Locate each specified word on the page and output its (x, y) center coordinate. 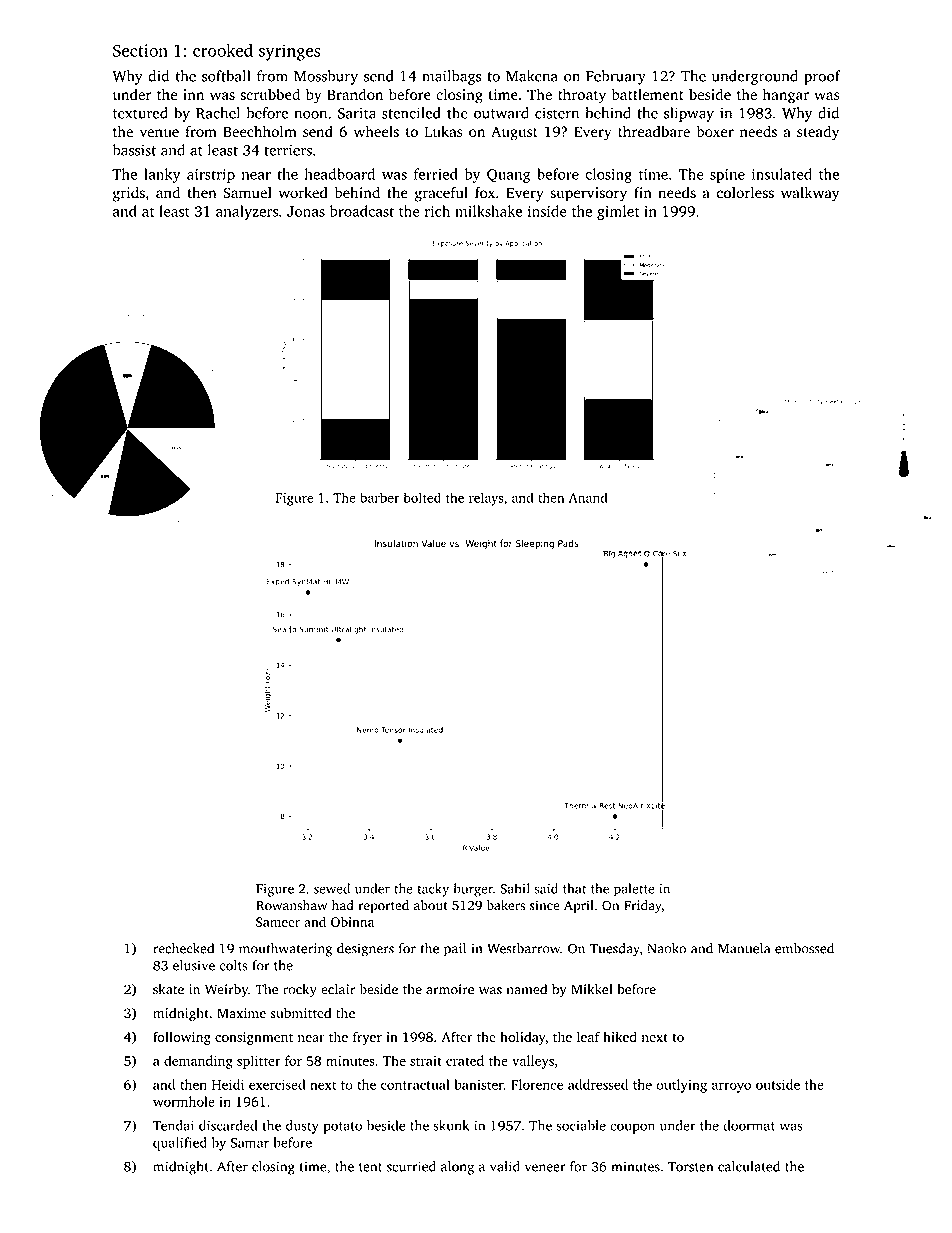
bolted (422, 497)
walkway (810, 194)
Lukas (444, 131)
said (546, 888)
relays (486, 499)
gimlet (618, 212)
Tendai (173, 1125)
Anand (588, 497)
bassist (134, 150)
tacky (433, 890)
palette (634, 890)
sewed (332, 888)
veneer (545, 1168)
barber (379, 497)
